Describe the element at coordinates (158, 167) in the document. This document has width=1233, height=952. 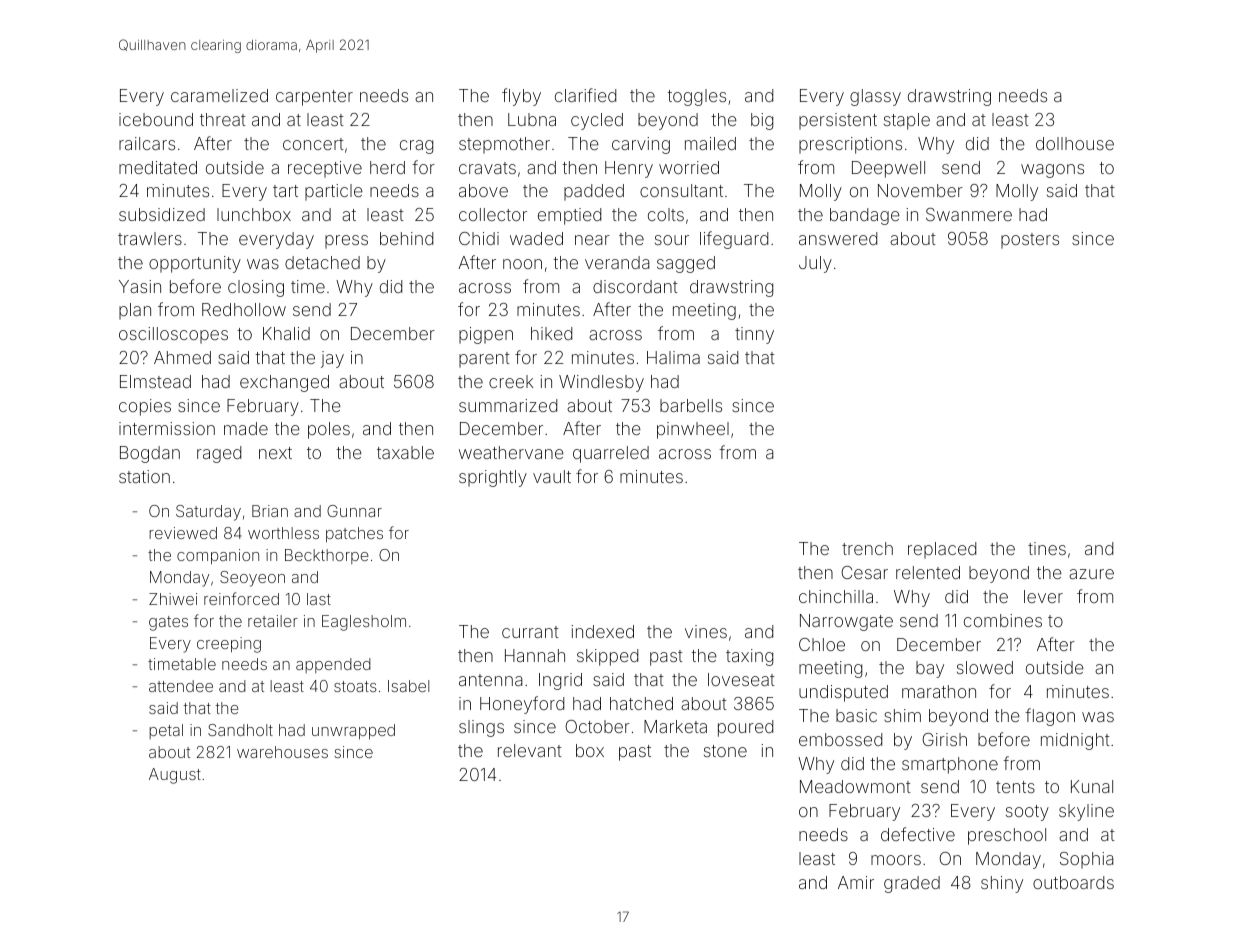
I see `meditated` at that location.
